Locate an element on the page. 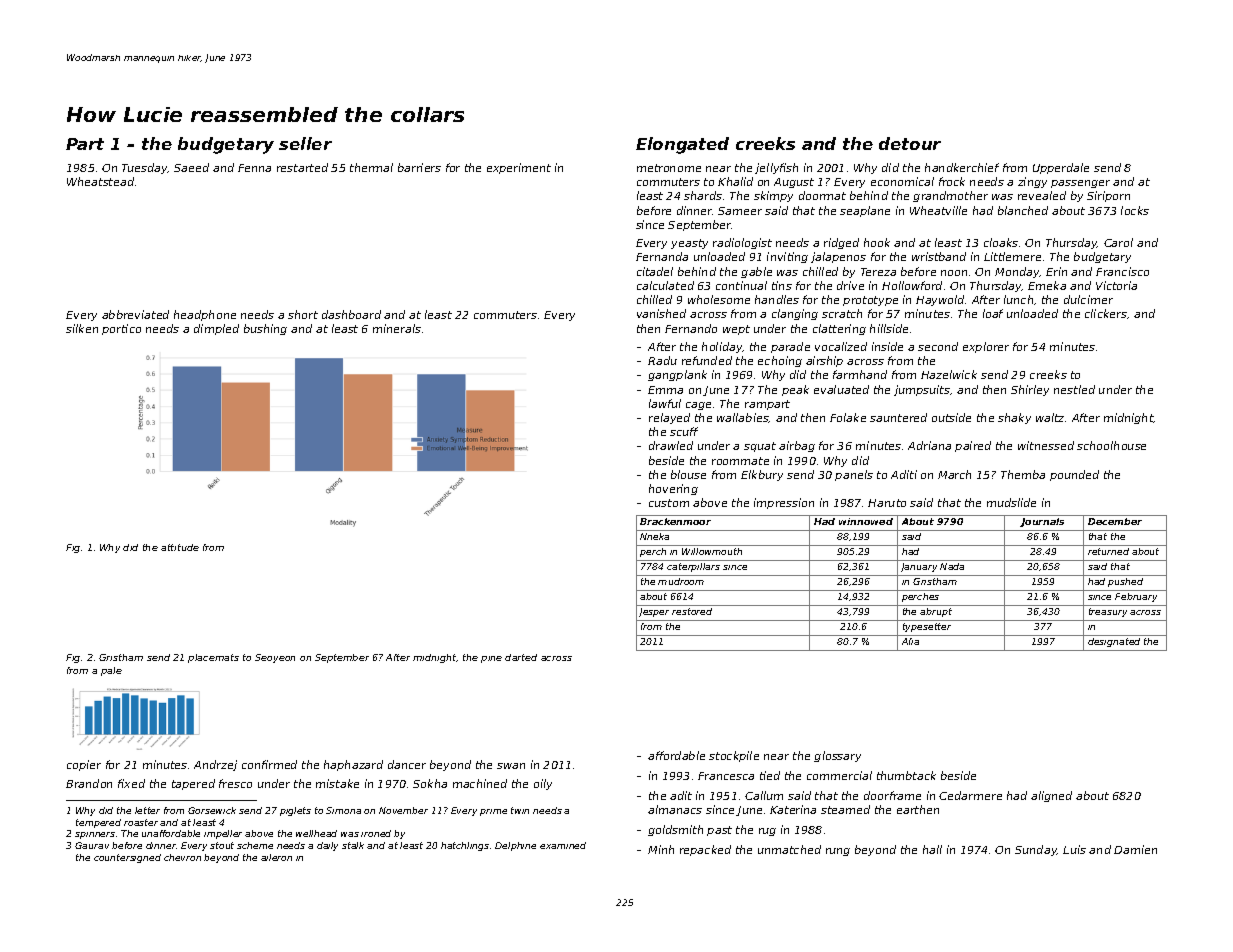 Image resolution: width=1233 pixels, height=952 pixels. mistake is located at coordinates (337, 783).
